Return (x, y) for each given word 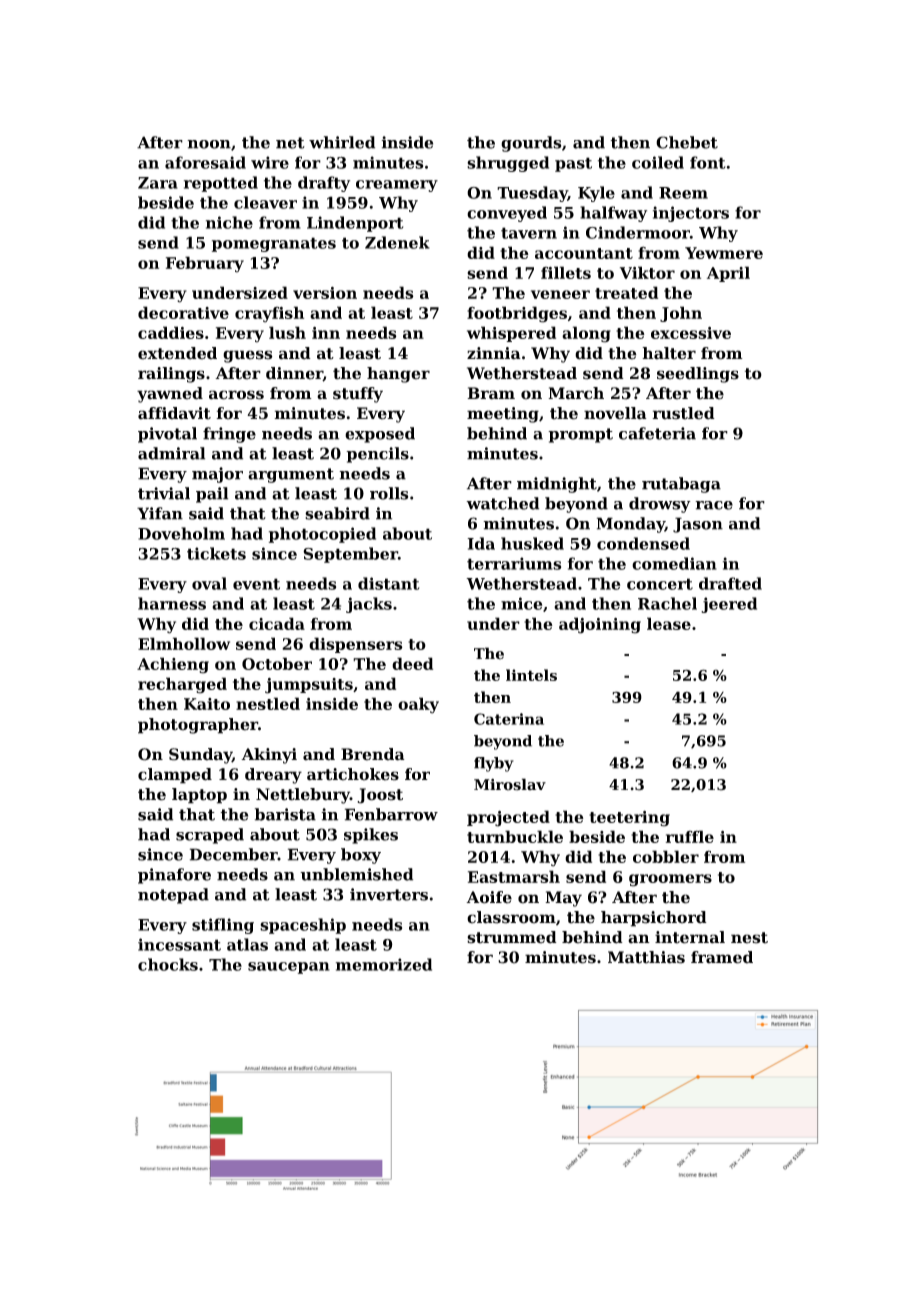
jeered (729, 605)
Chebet (687, 142)
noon (209, 144)
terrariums (514, 563)
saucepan (289, 968)
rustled (683, 413)
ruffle (690, 836)
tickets (216, 553)
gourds (531, 144)
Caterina (509, 719)
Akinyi (269, 756)
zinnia (494, 353)
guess (248, 356)
